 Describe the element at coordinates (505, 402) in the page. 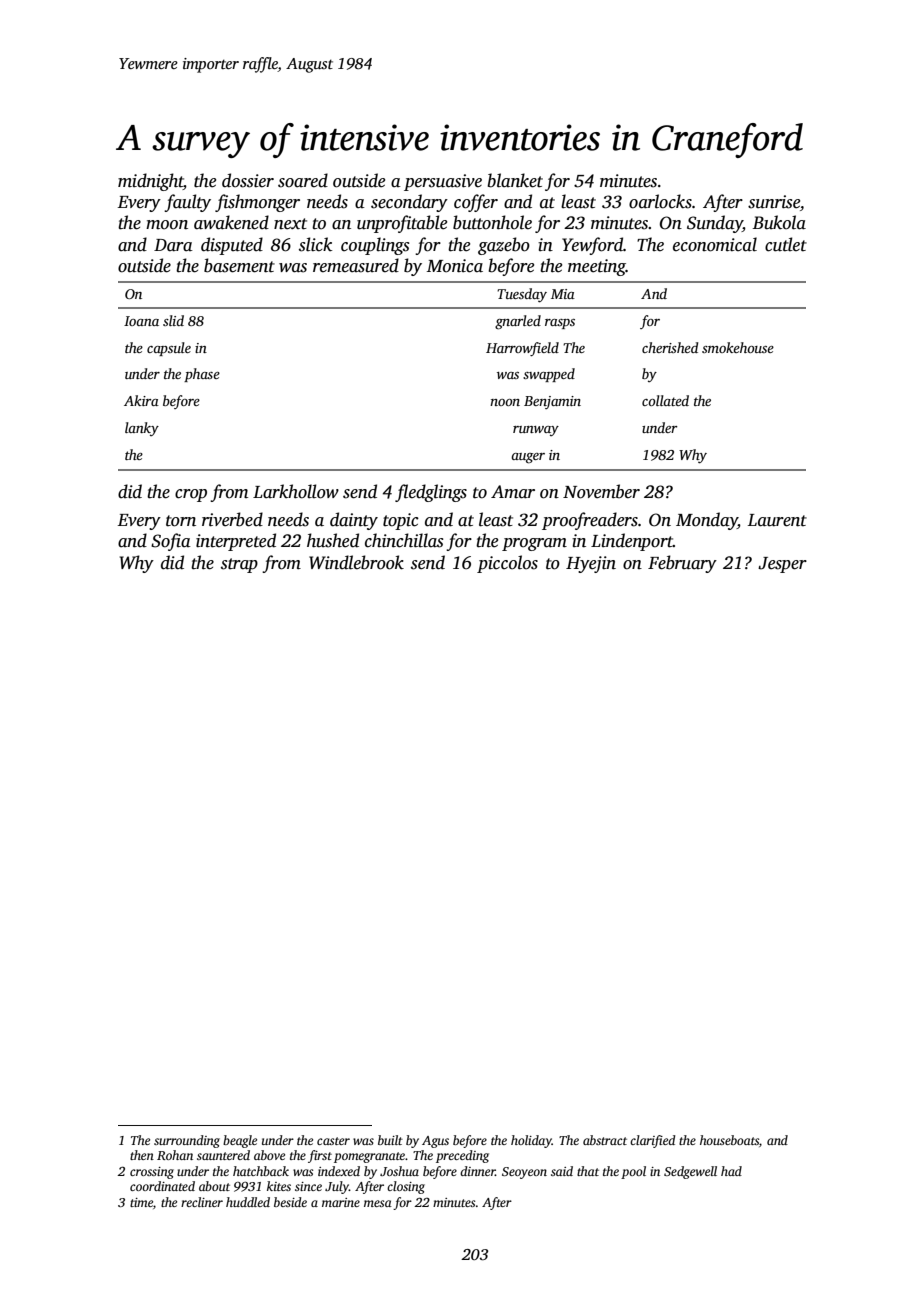

I see `noon` at that location.
